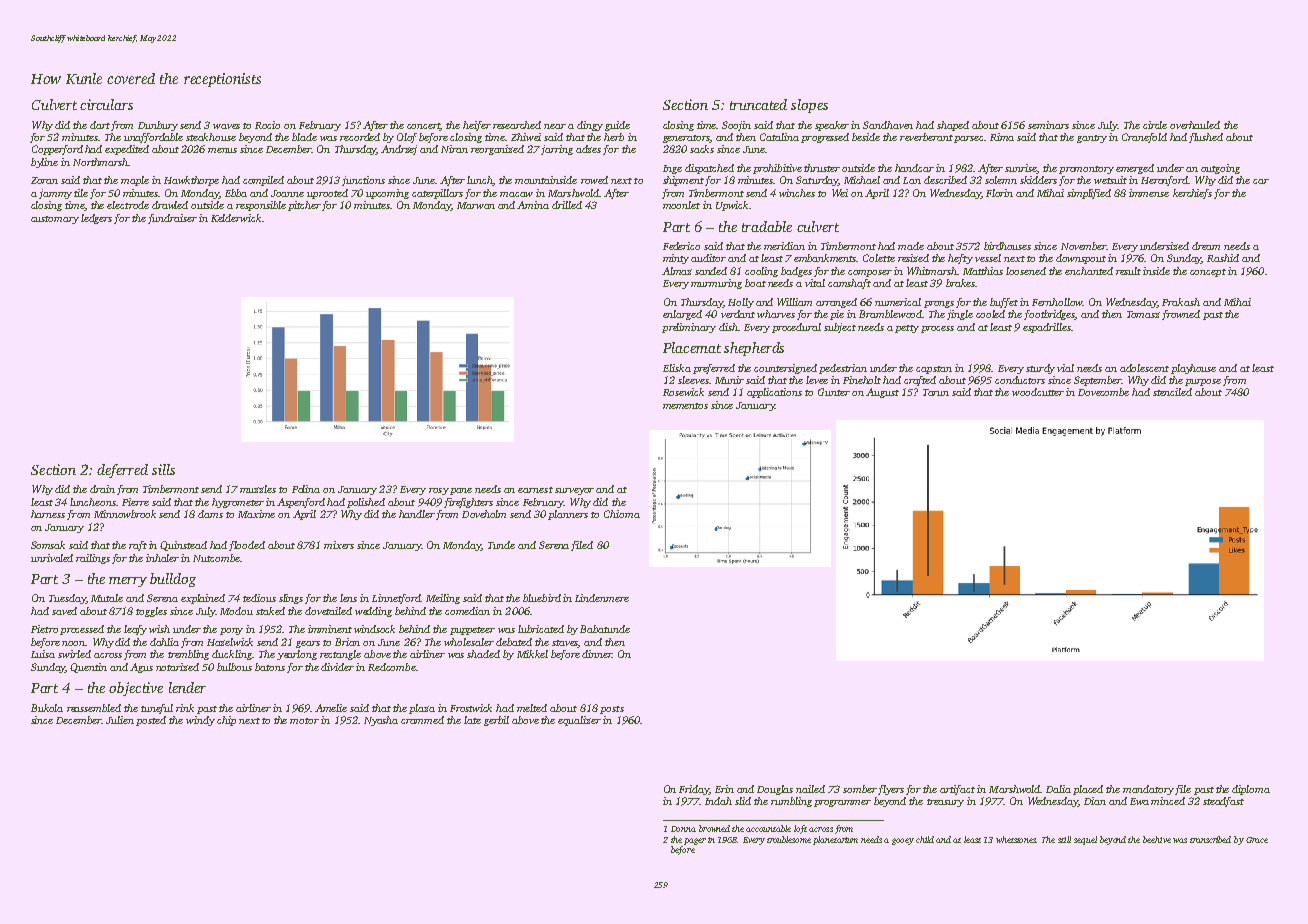 Image resolution: width=1308 pixels, height=924 pixels. What do you see at coordinates (1058, 789) in the page?
I see `Dalia` at bounding box center [1058, 789].
